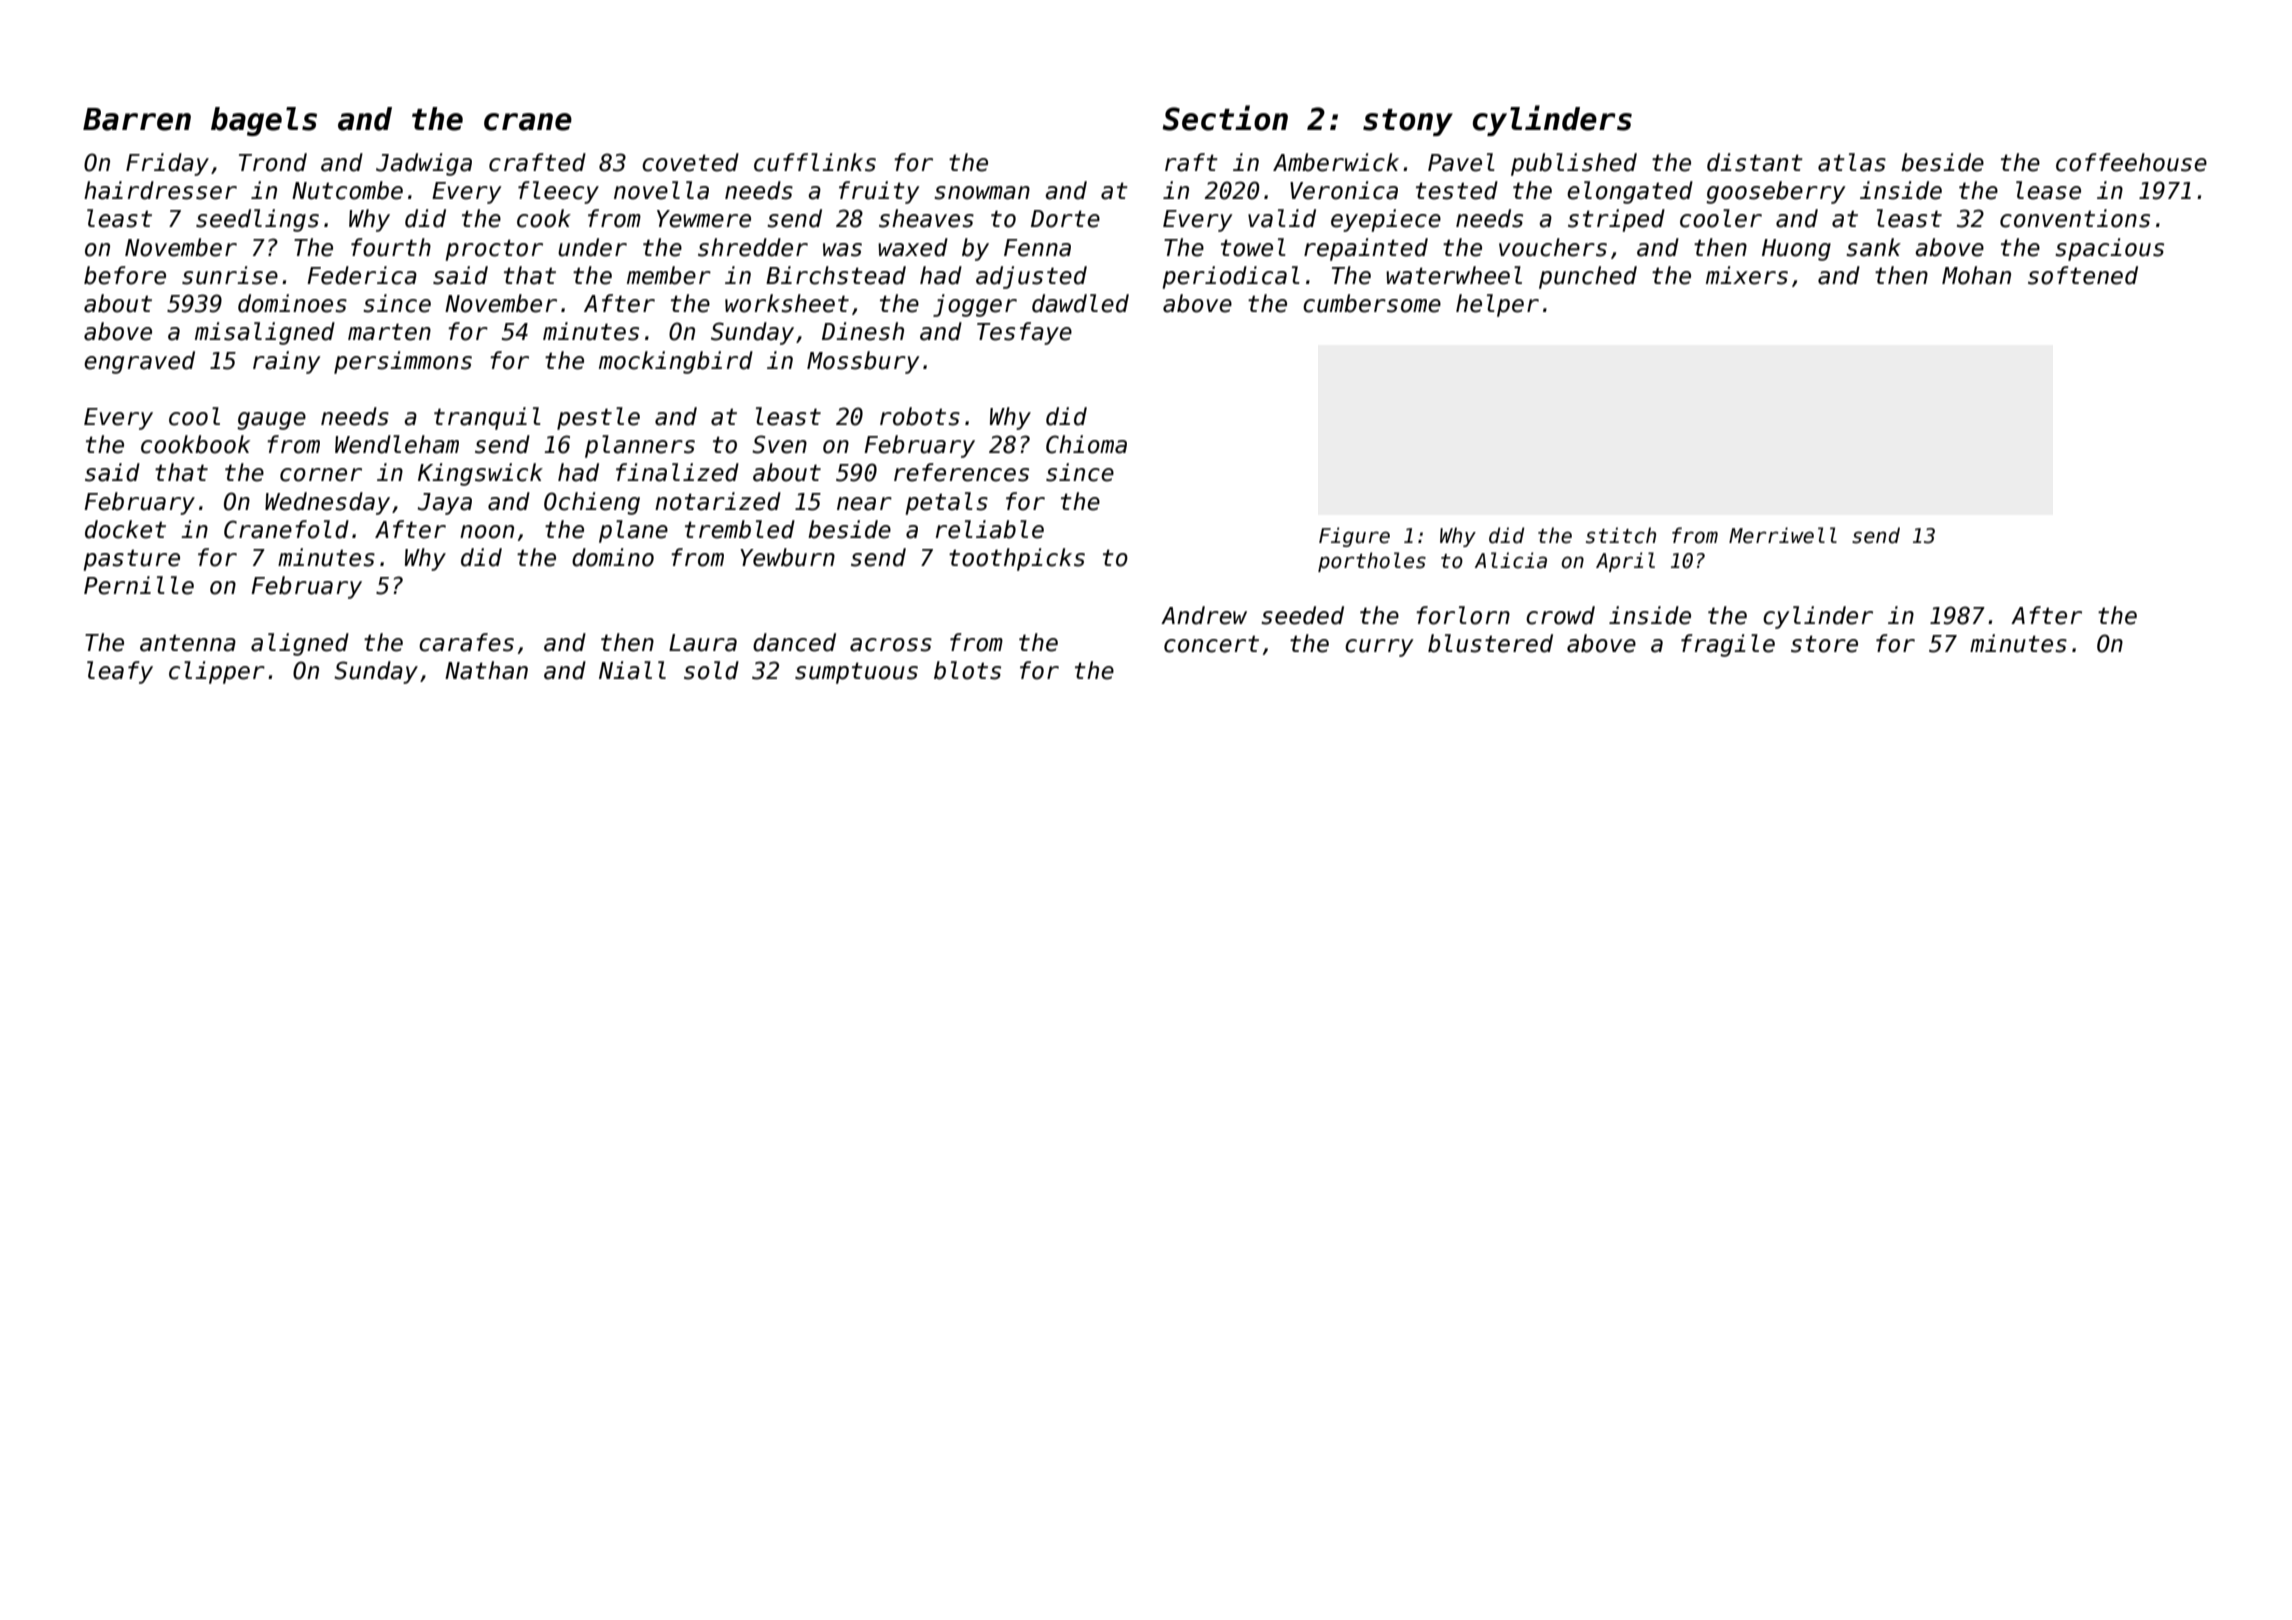 The height and width of the image is (1620, 2292). What do you see at coordinates (1086, 444) in the image?
I see `Chioma` at bounding box center [1086, 444].
